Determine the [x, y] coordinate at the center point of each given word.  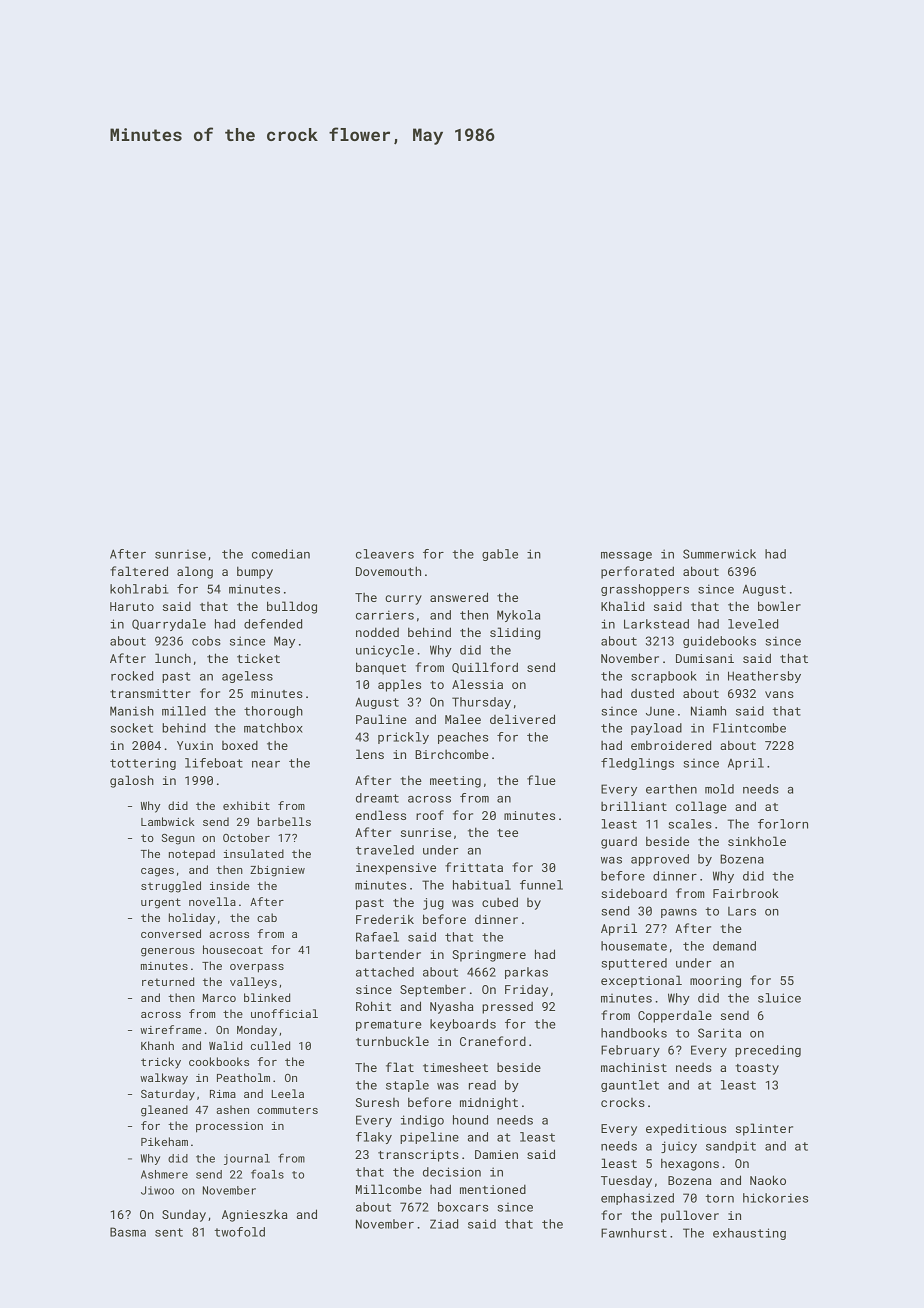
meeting [455, 782]
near [266, 764]
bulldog [292, 607]
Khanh [157, 1045]
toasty [757, 1069]
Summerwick [719, 554]
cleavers [385, 554]
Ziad [444, 1224]
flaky [374, 1138]
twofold [239, 1232]
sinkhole [757, 841]
